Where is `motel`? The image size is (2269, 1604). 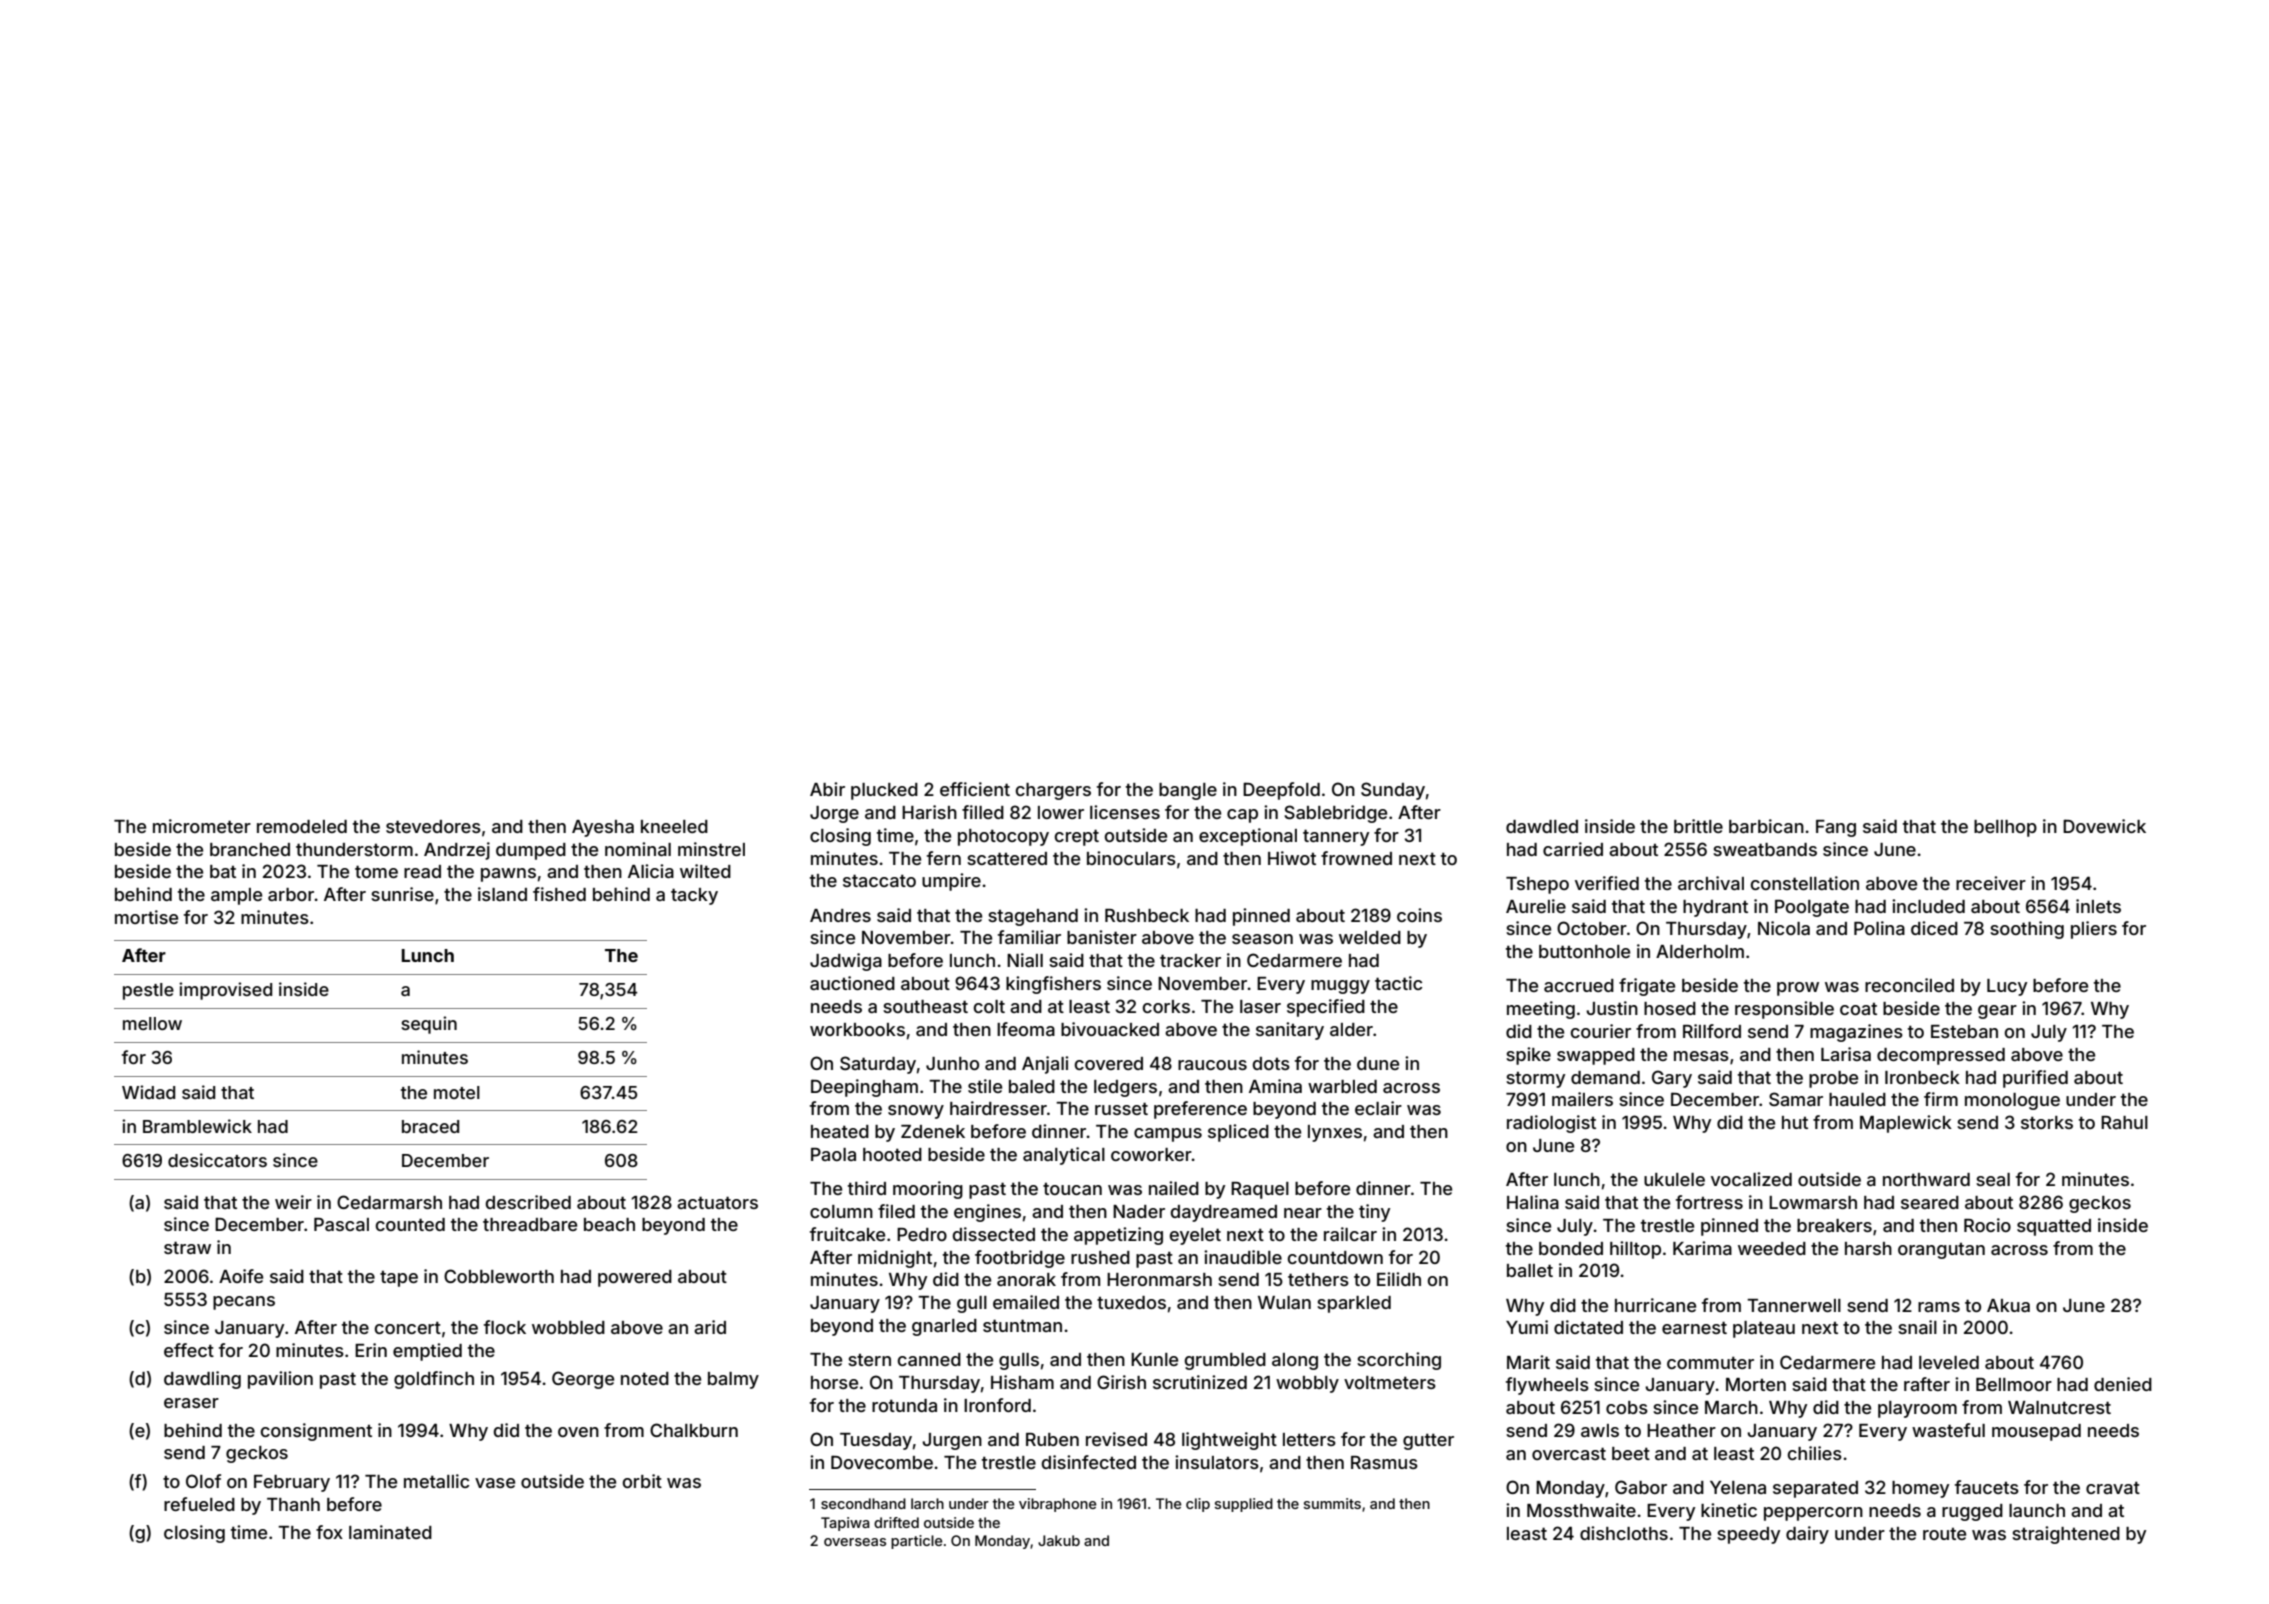 motel is located at coordinates (457, 1092).
